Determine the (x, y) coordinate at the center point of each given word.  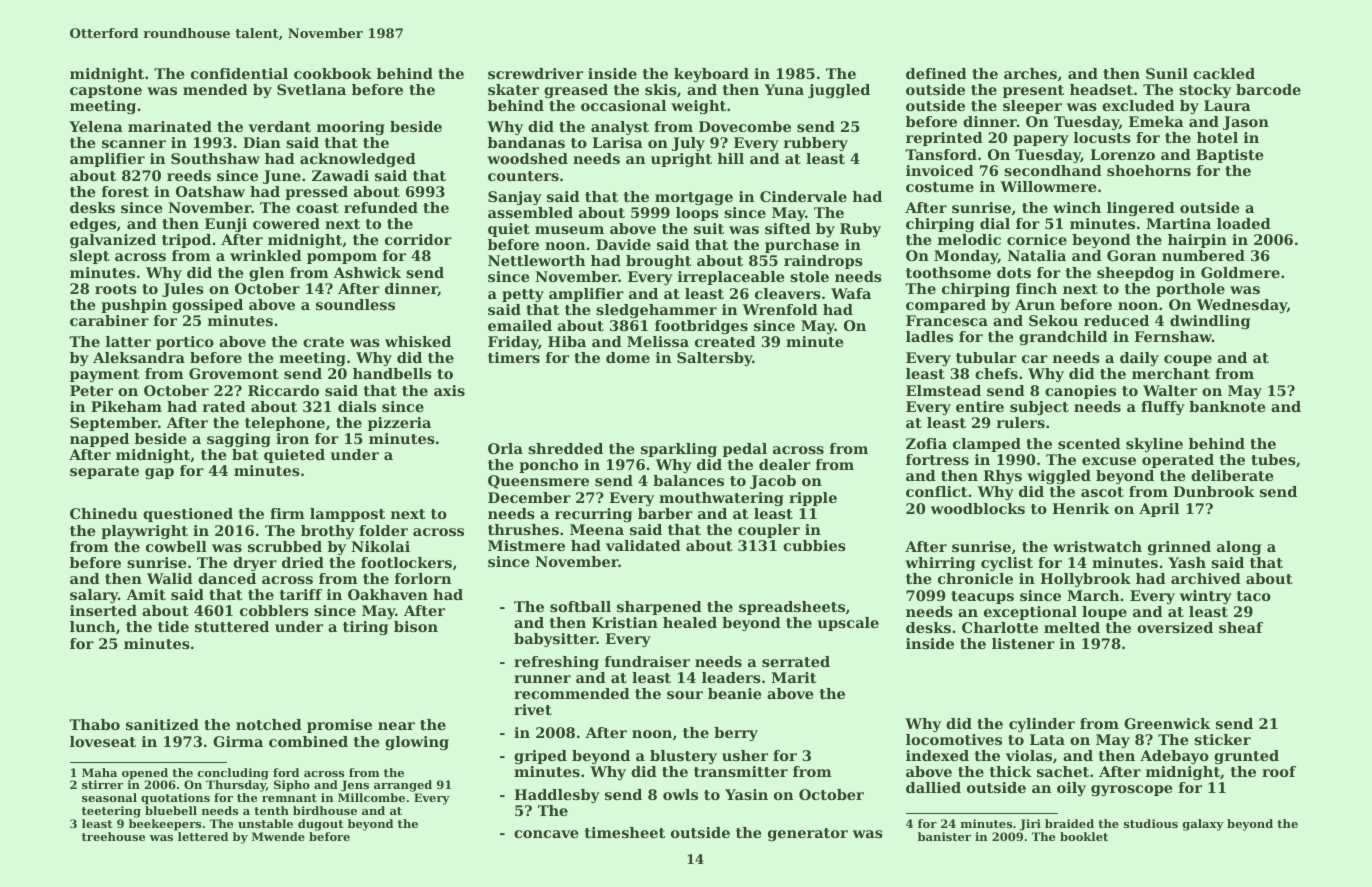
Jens (355, 786)
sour (685, 695)
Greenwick (1167, 723)
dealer (785, 464)
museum (569, 230)
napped (99, 440)
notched (269, 724)
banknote (1227, 406)
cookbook (333, 73)
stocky (1205, 91)
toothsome (948, 272)
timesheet (625, 832)
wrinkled (266, 255)
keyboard (711, 75)
